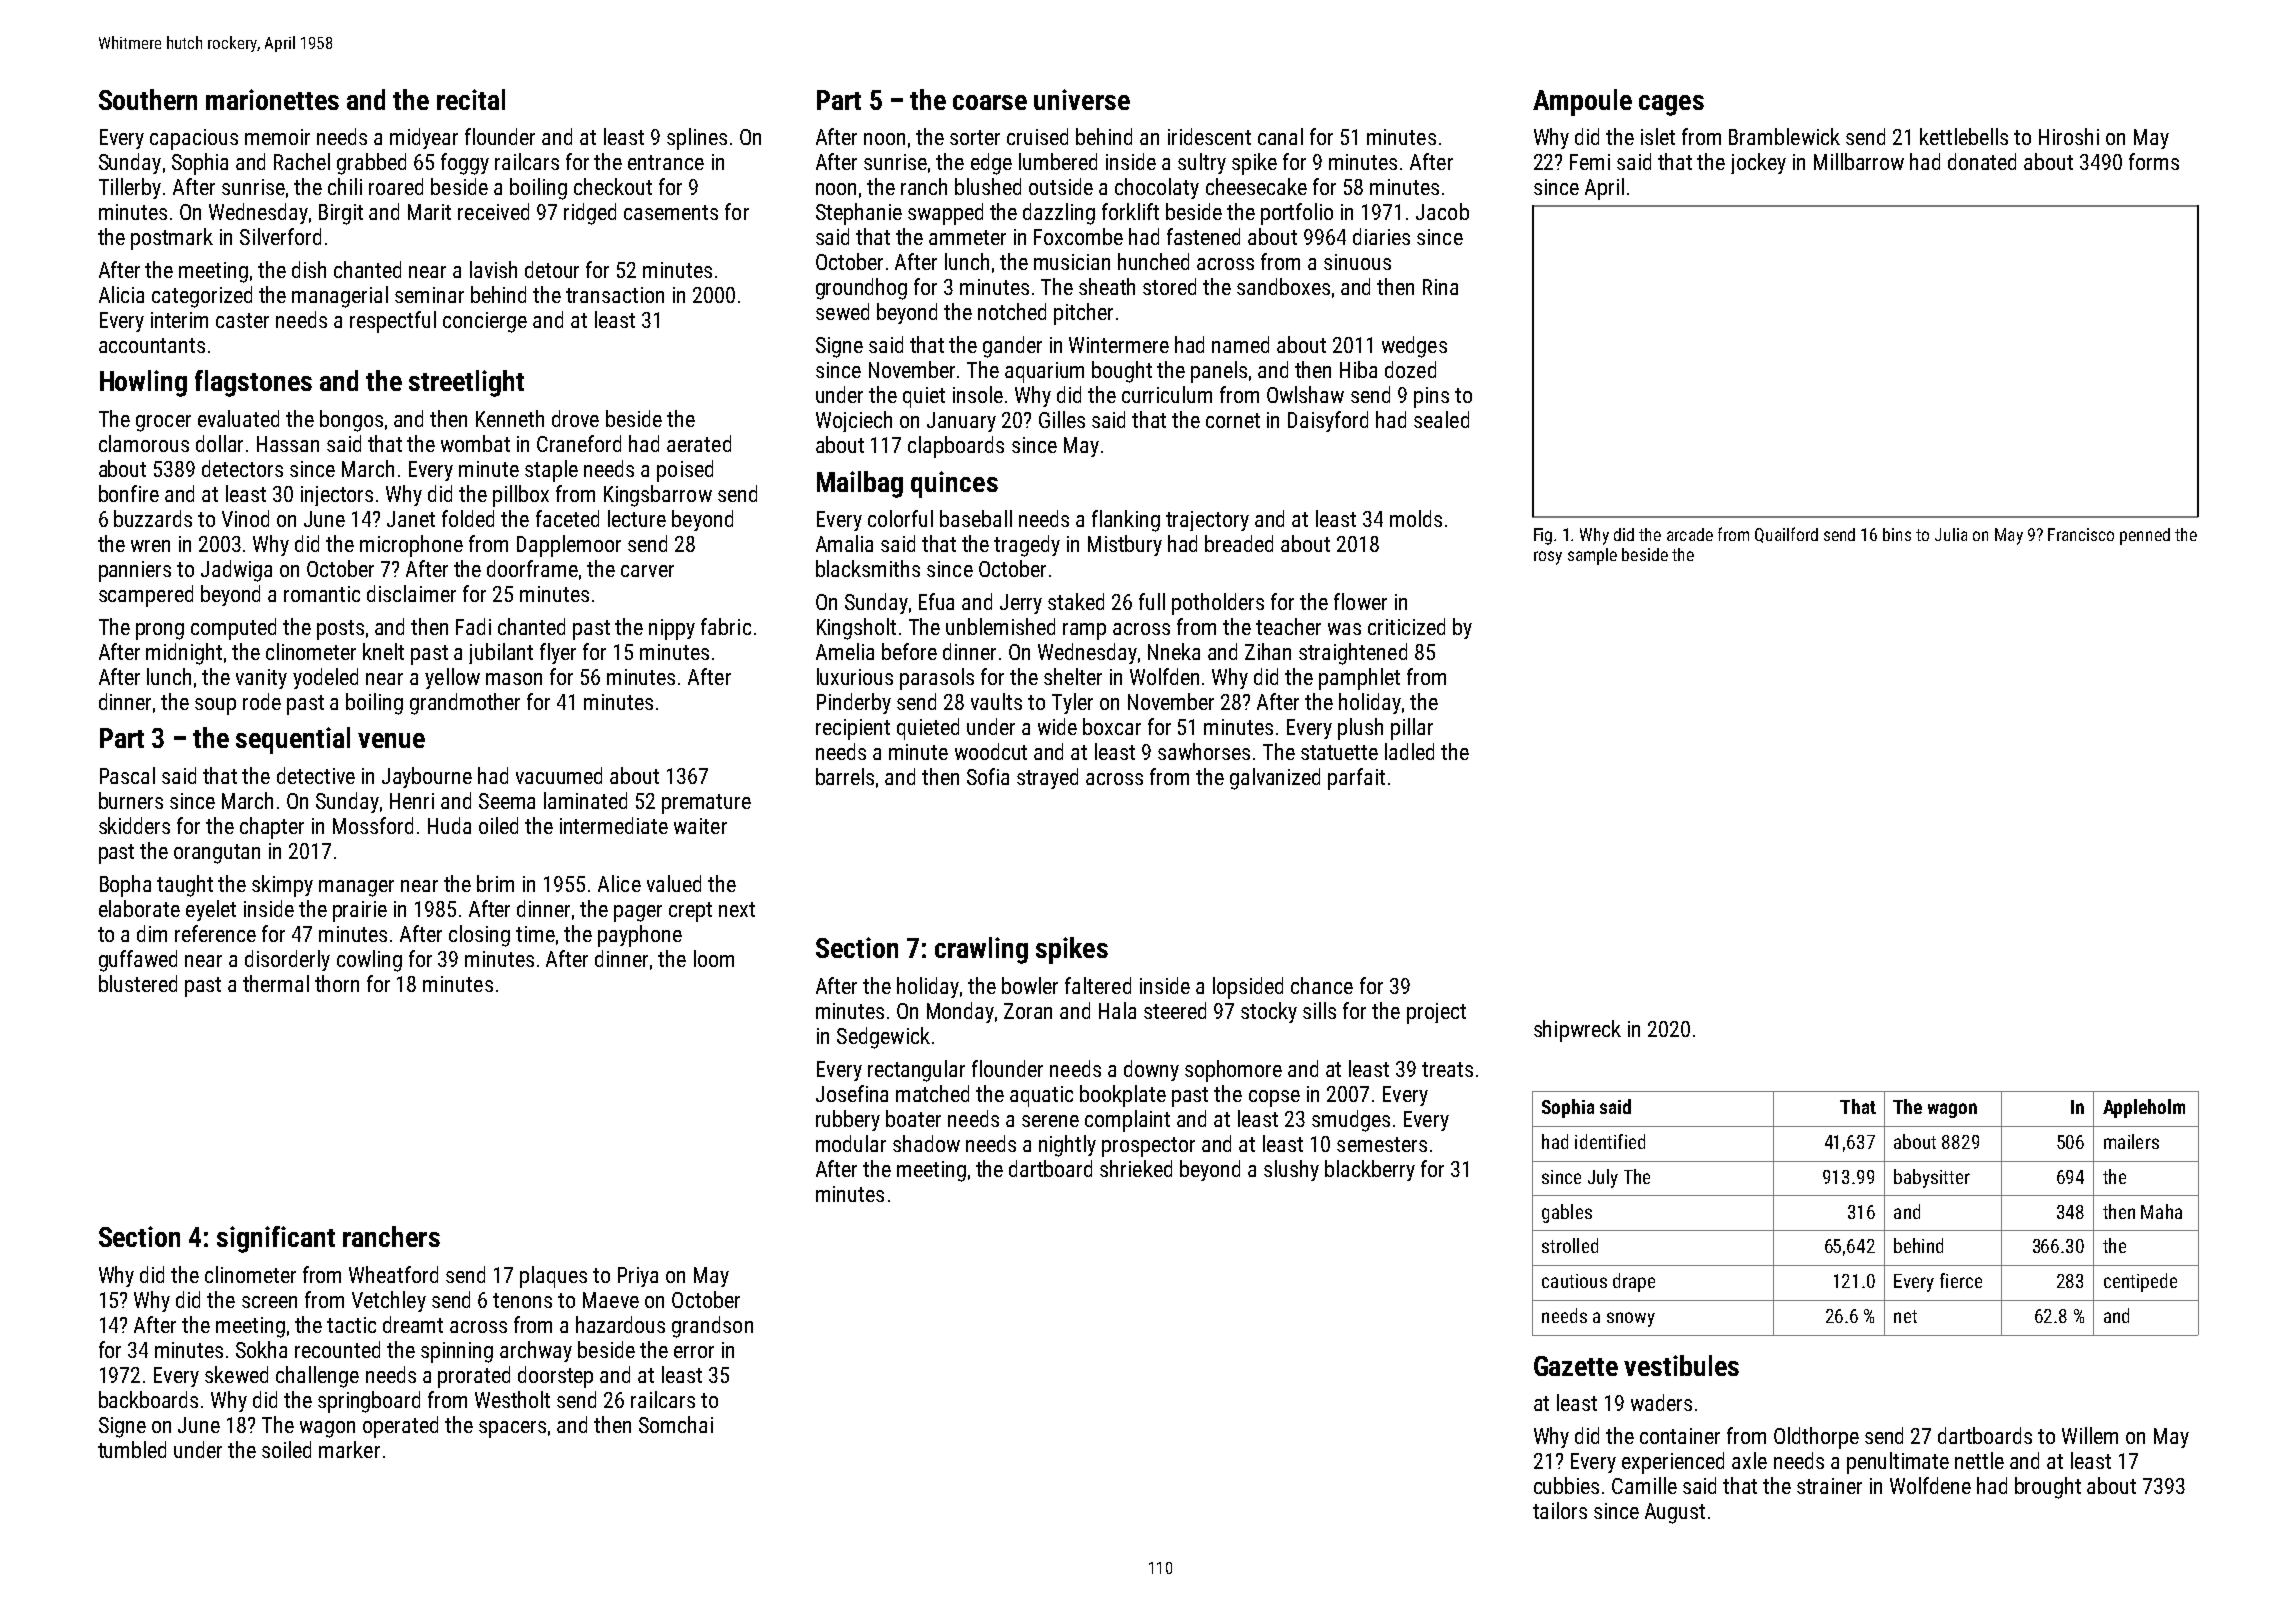 Image resolution: width=2296 pixels, height=1624 pixels. What do you see at coordinates (2090, 1435) in the image?
I see `Willem` at bounding box center [2090, 1435].
